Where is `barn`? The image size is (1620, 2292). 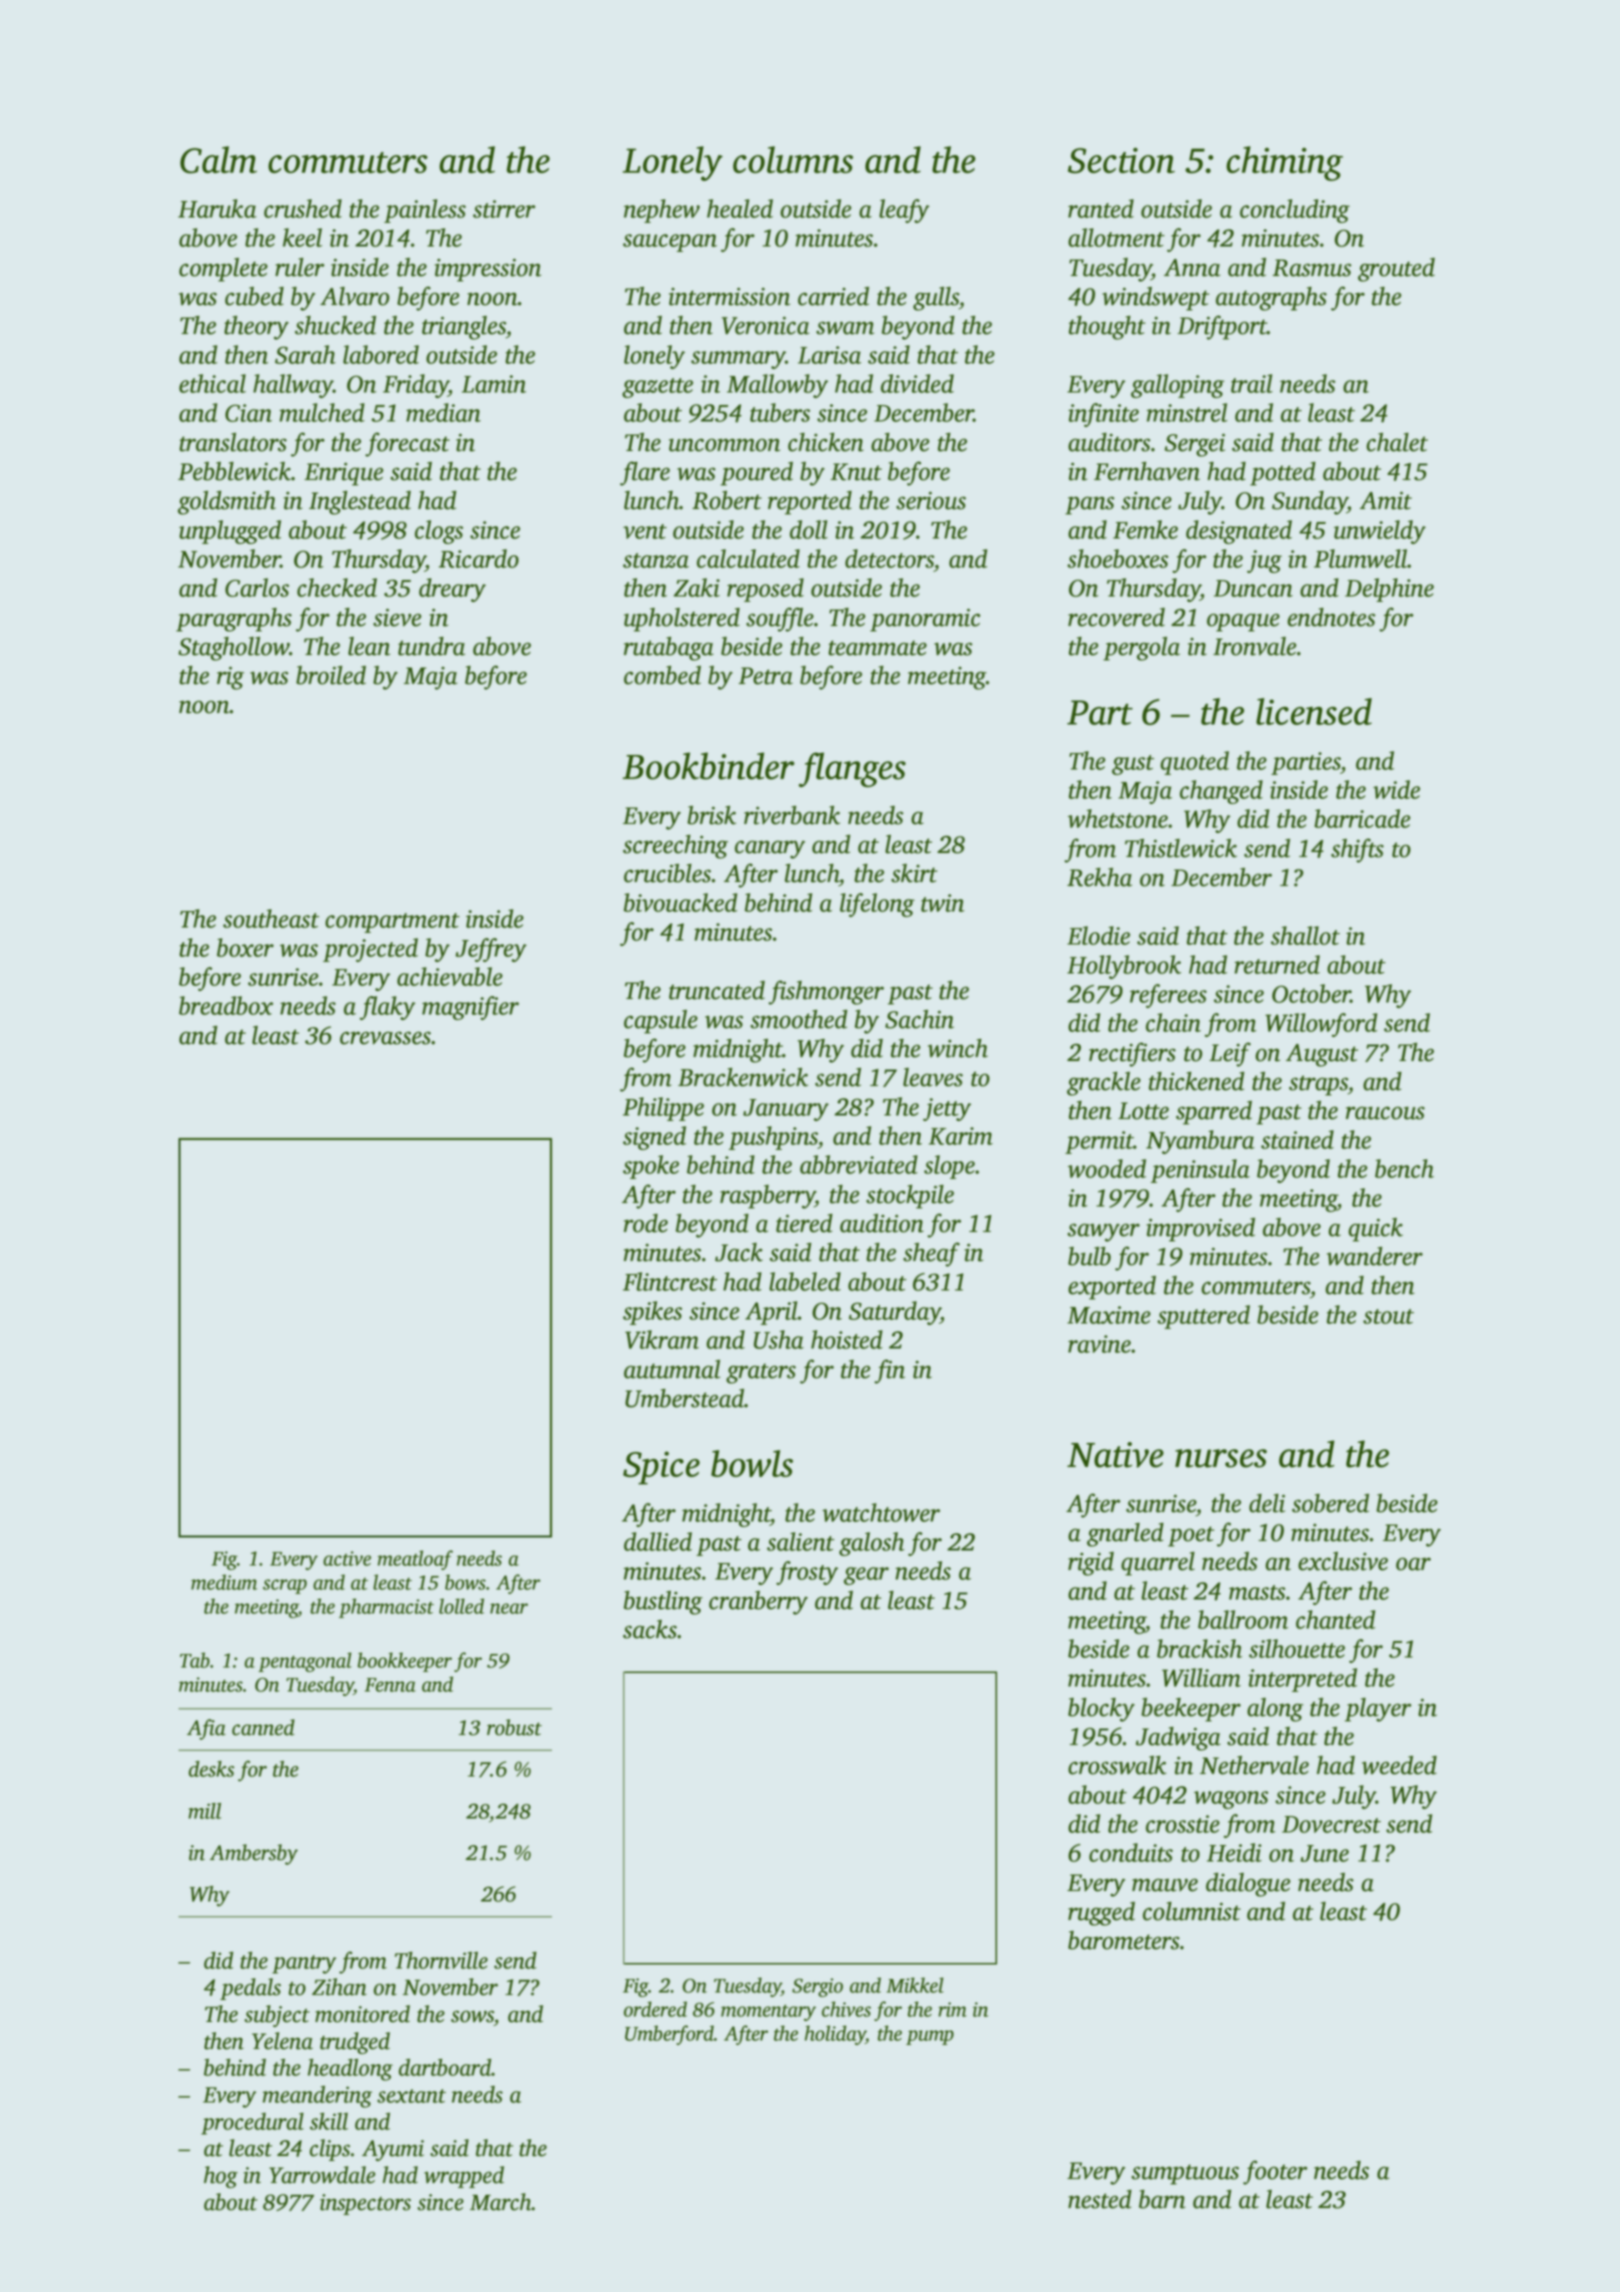
barn is located at coordinates (1162, 2199).
